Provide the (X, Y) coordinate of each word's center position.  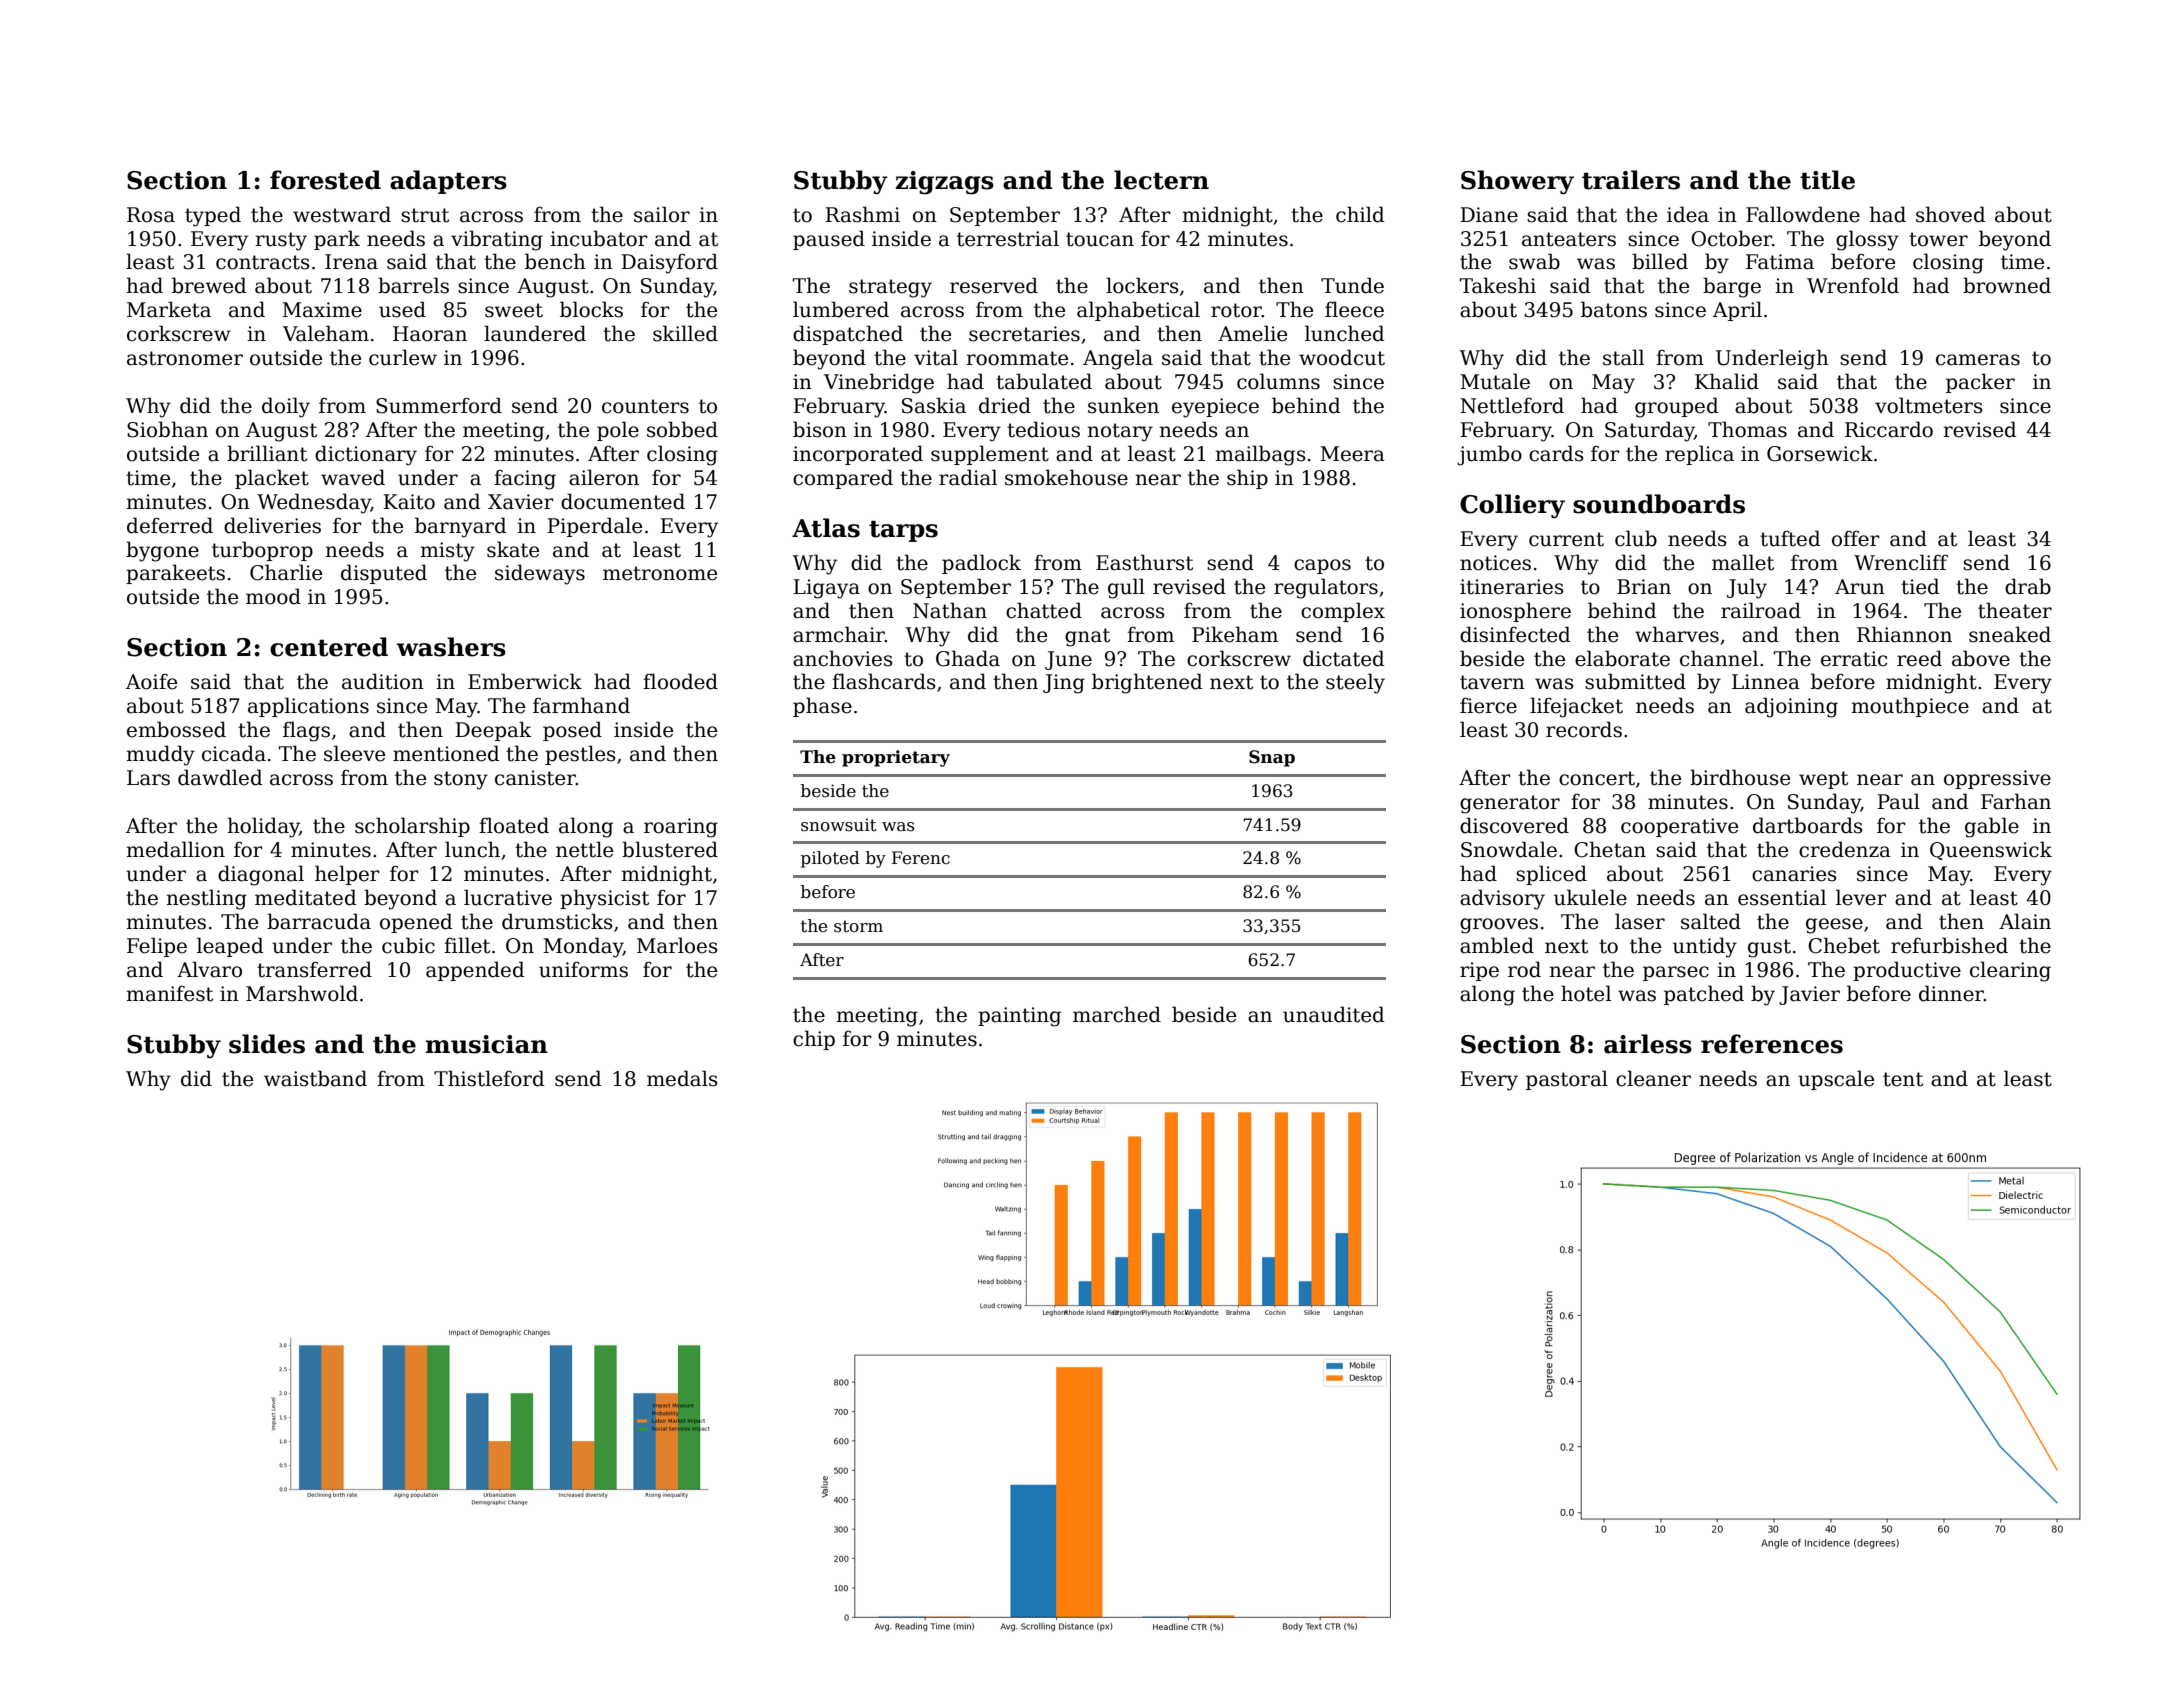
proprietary (896, 758)
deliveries (272, 525)
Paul (1898, 801)
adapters (448, 182)
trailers (1631, 180)
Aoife (151, 682)
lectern (1161, 180)
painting (1019, 1017)
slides (267, 1044)
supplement (990, 455)
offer (1856, 538)
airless (1648, 1044)
